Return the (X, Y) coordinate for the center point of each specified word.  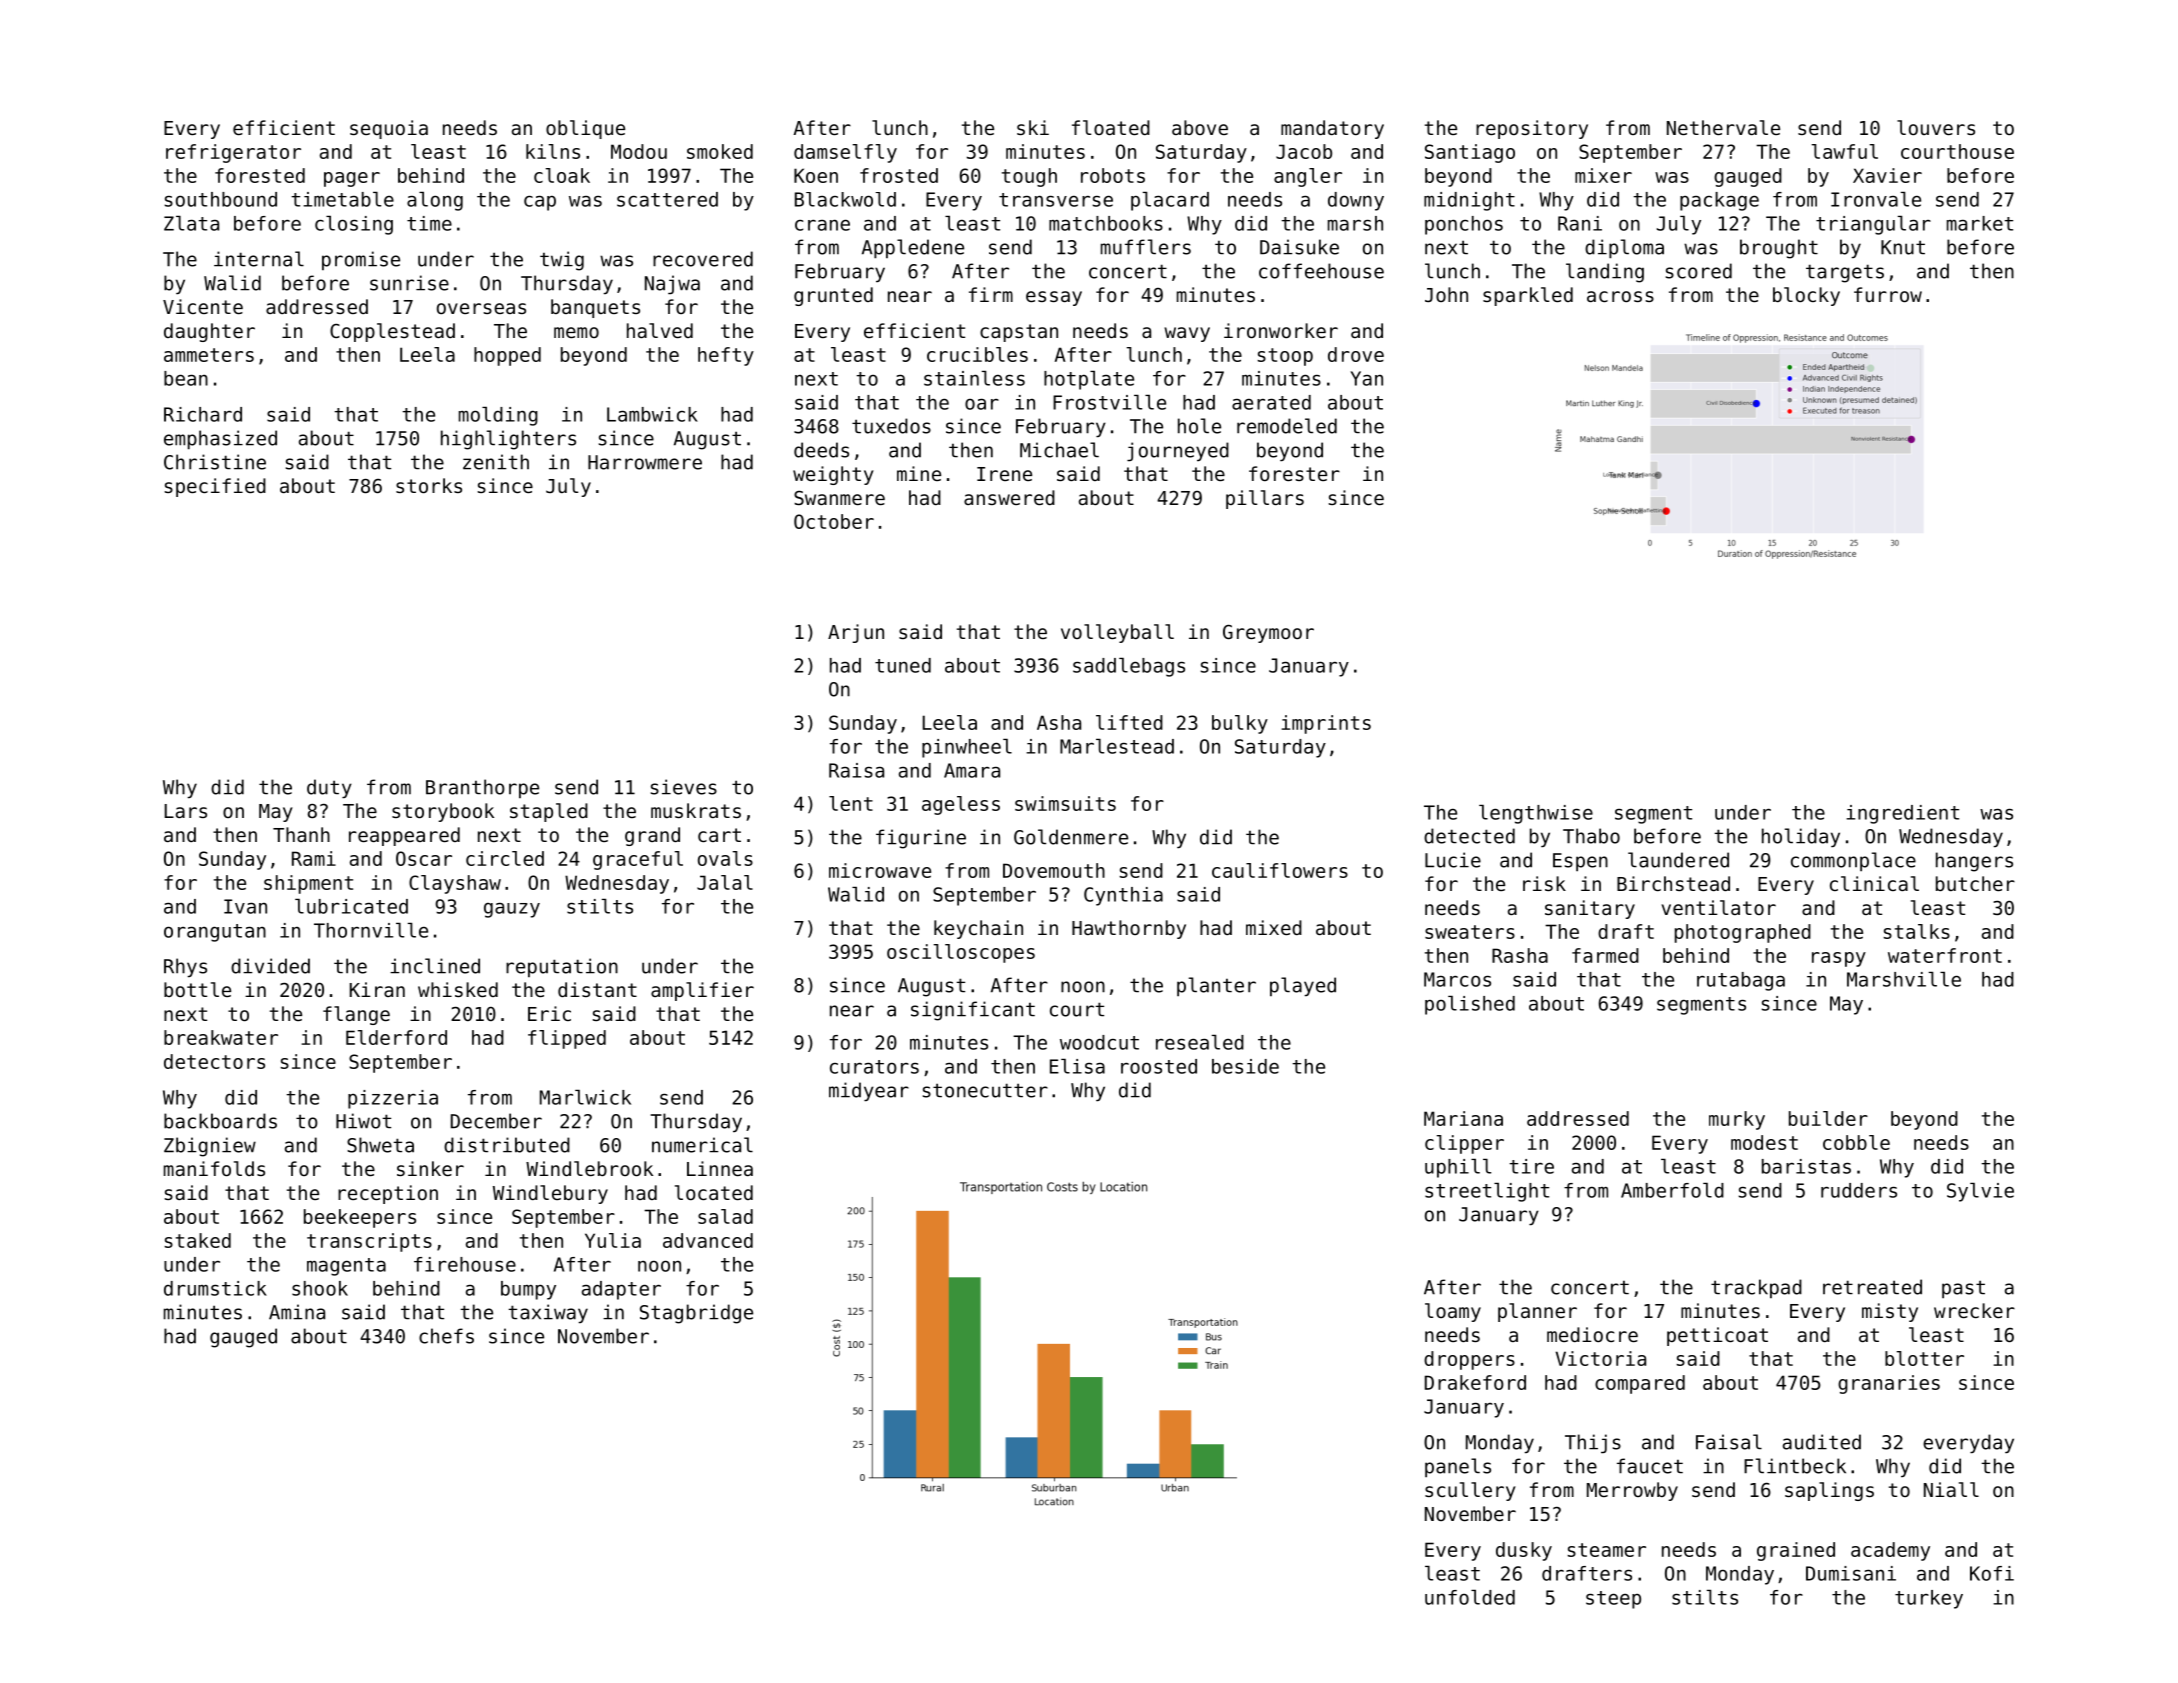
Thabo (1591, 836)
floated (1111, 127)
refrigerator (233, 153)
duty (329, 788)
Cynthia (1123, 896)
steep (1613, 1600)
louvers (1936, 127)
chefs (446, 1336)
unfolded (1470, 1597)
